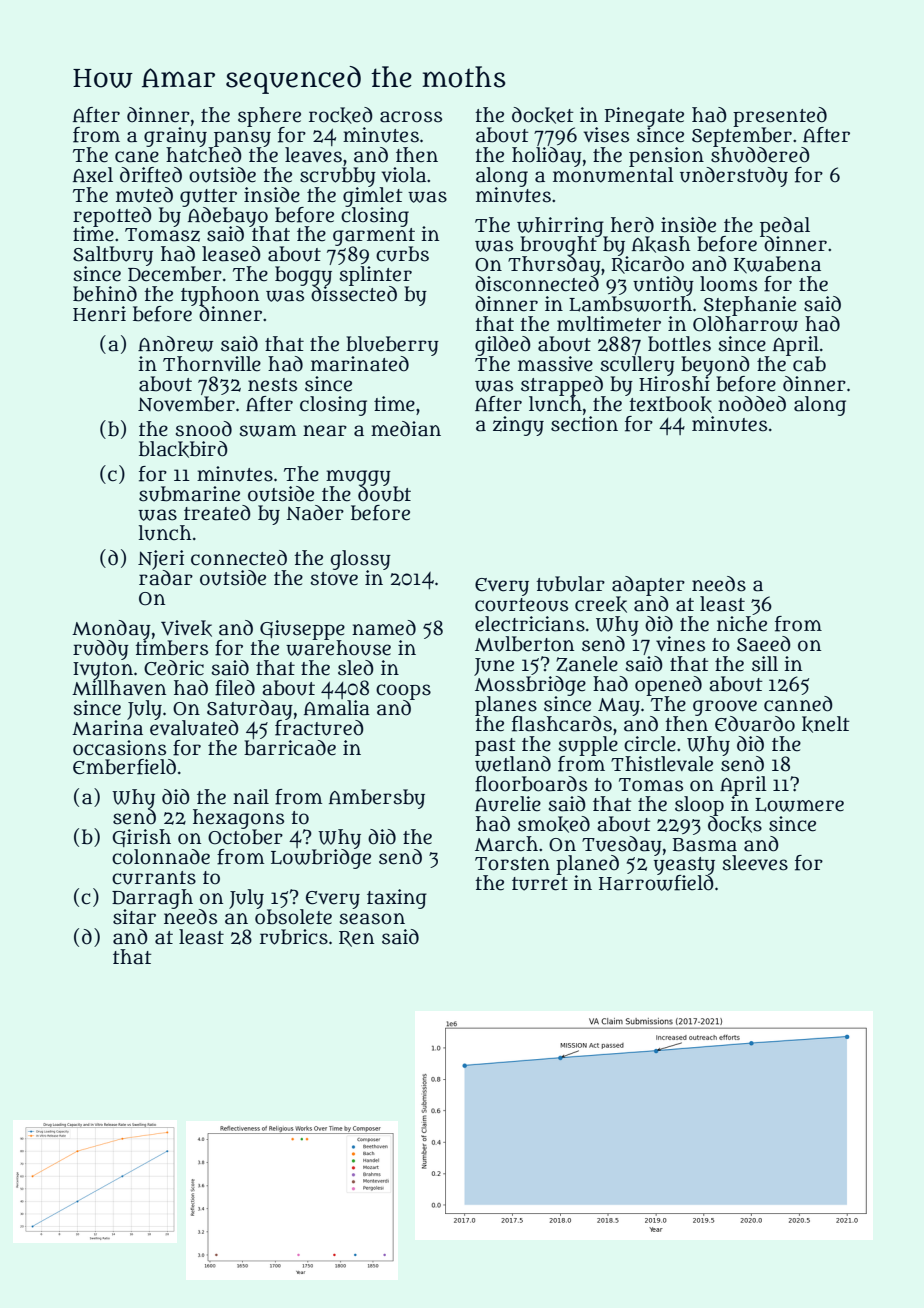  I want to click on Aurelie, so click(508, 804).
